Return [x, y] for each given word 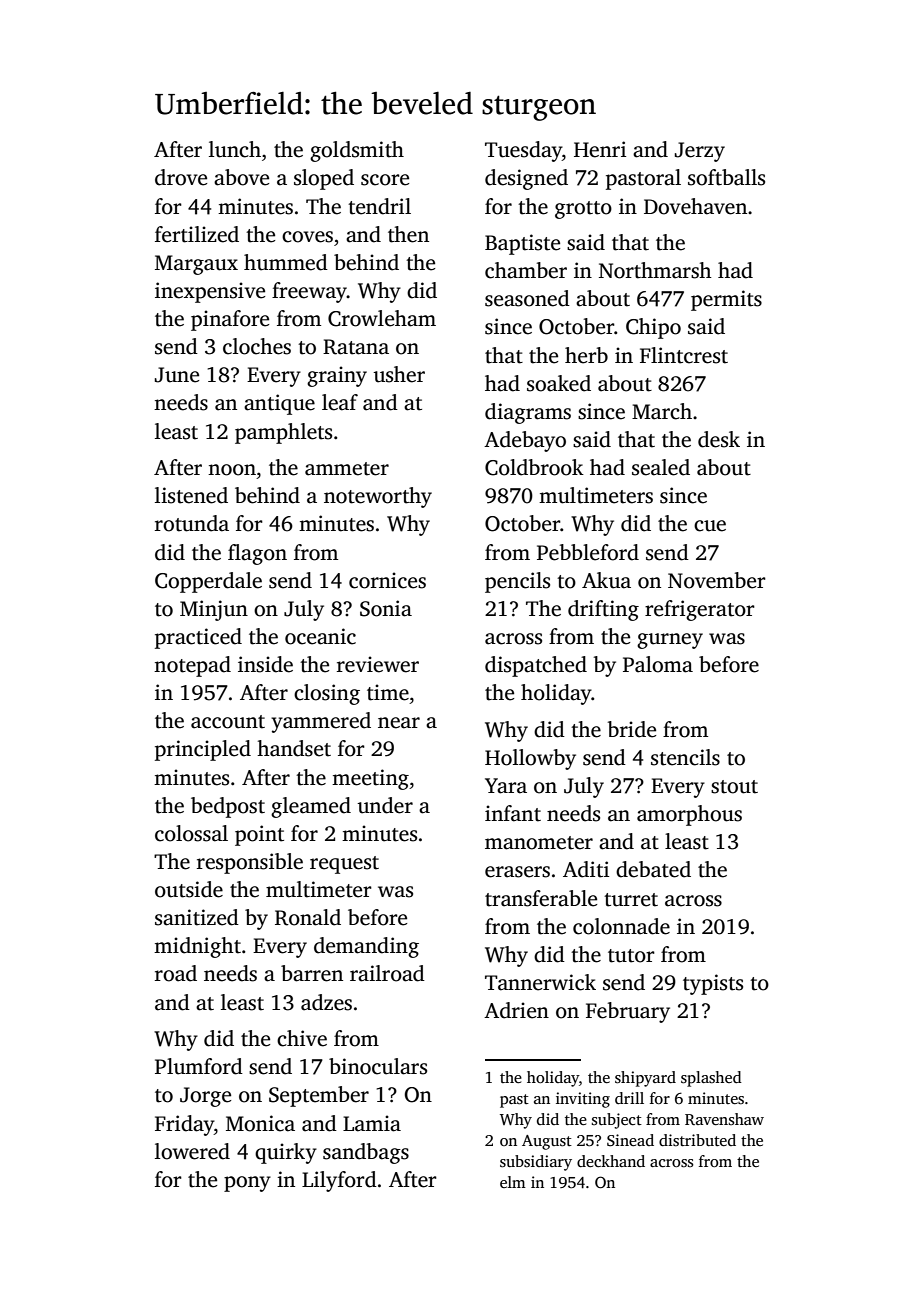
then [408, 234]
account [228, 722]
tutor [631, 956]
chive [302, 1038]
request [344, 865]
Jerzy [700, 152]
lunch [235, 149]
